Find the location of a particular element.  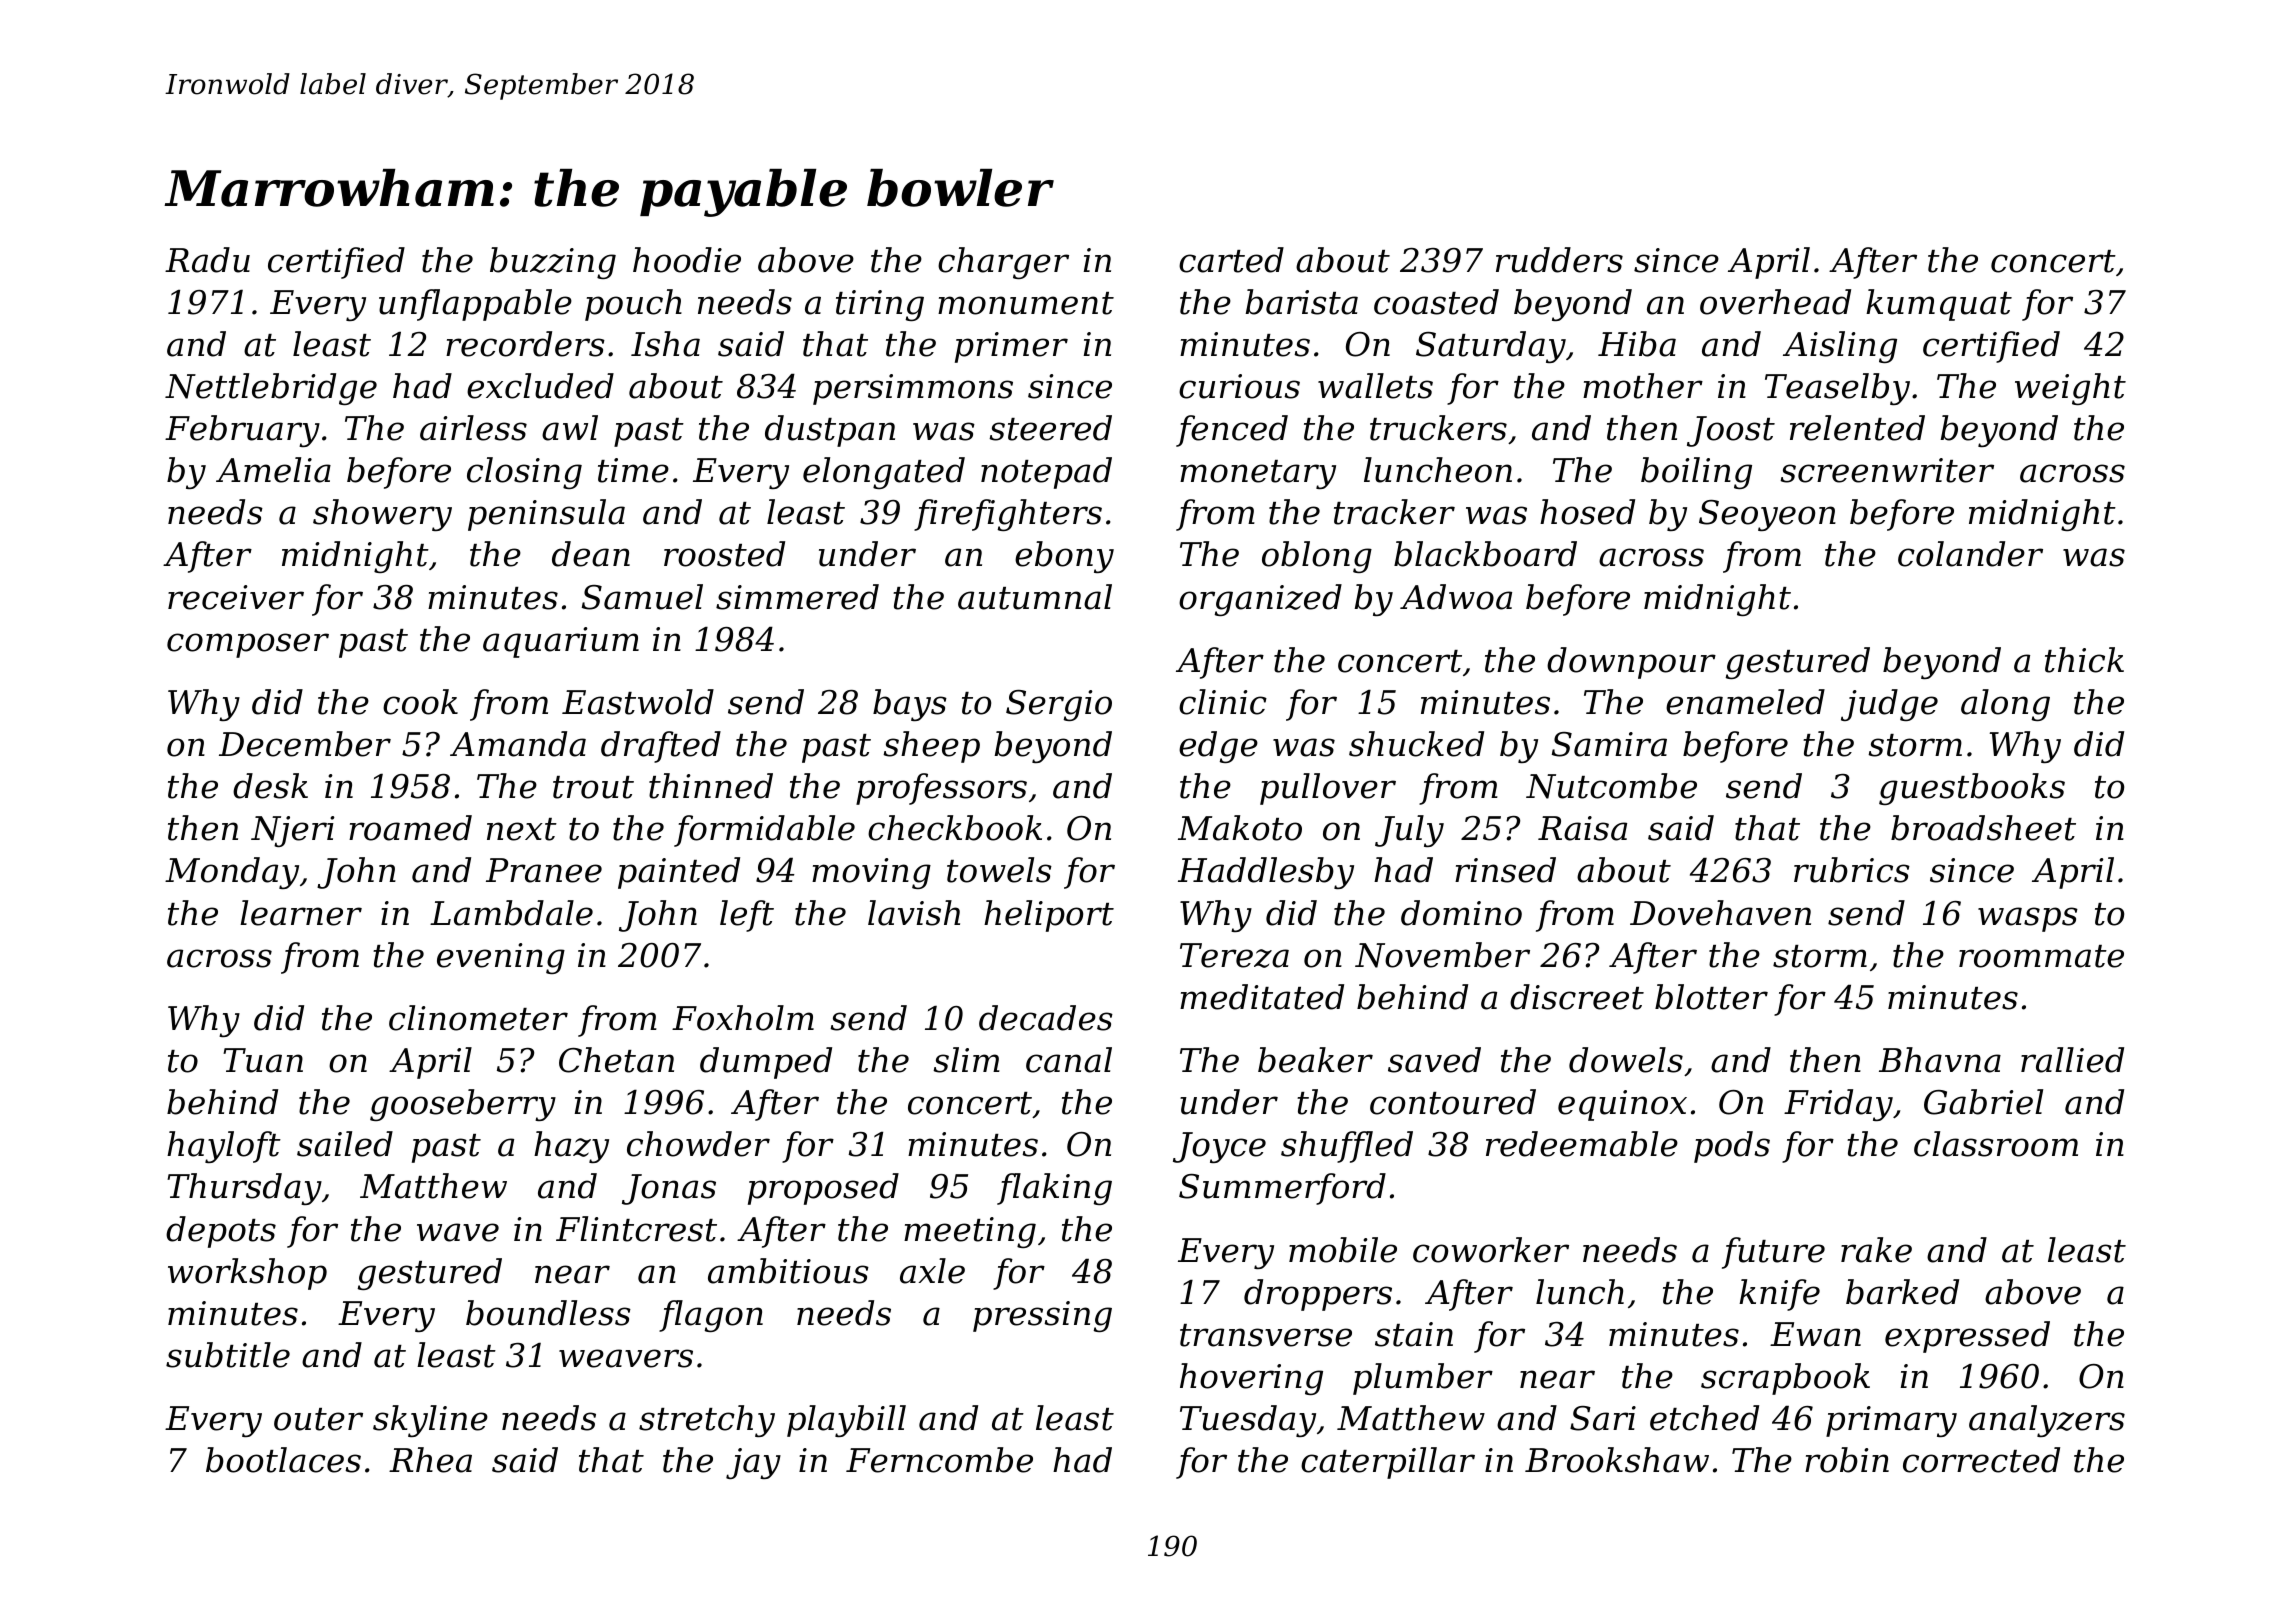

playbill is located at coordinates (846, 1421).
